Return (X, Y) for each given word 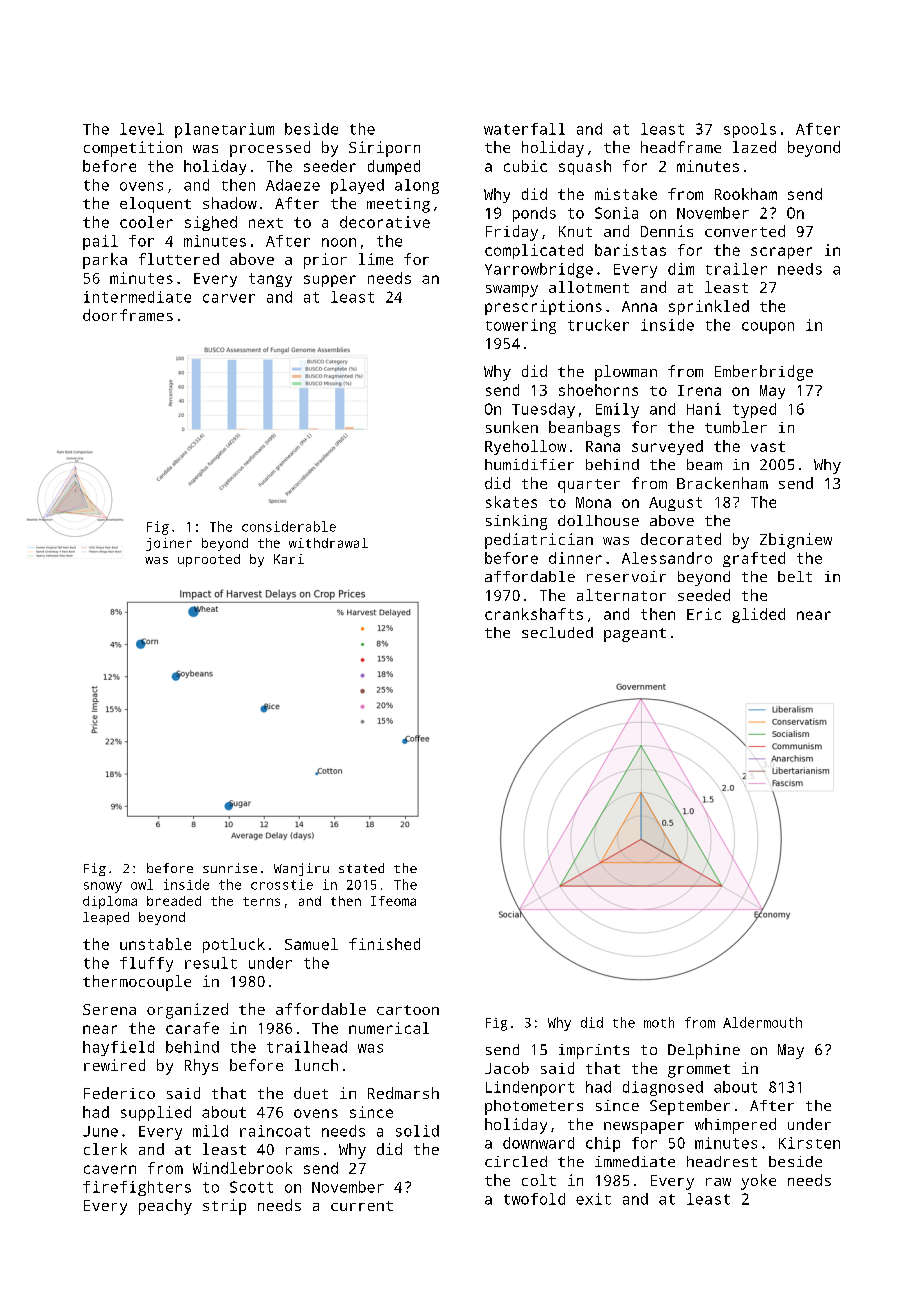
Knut (575, 231)
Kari (289, 559)
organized (187, 1011)
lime (376, 259)
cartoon (408, 1010)
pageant (635, 635)
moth (659, 1022)
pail (100, 242)
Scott (251, 1187)
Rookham (746, 194)
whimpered (735, 1126)
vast (768, 446)
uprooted (209, 560)
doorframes (128, 315)
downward (538, 1143)
